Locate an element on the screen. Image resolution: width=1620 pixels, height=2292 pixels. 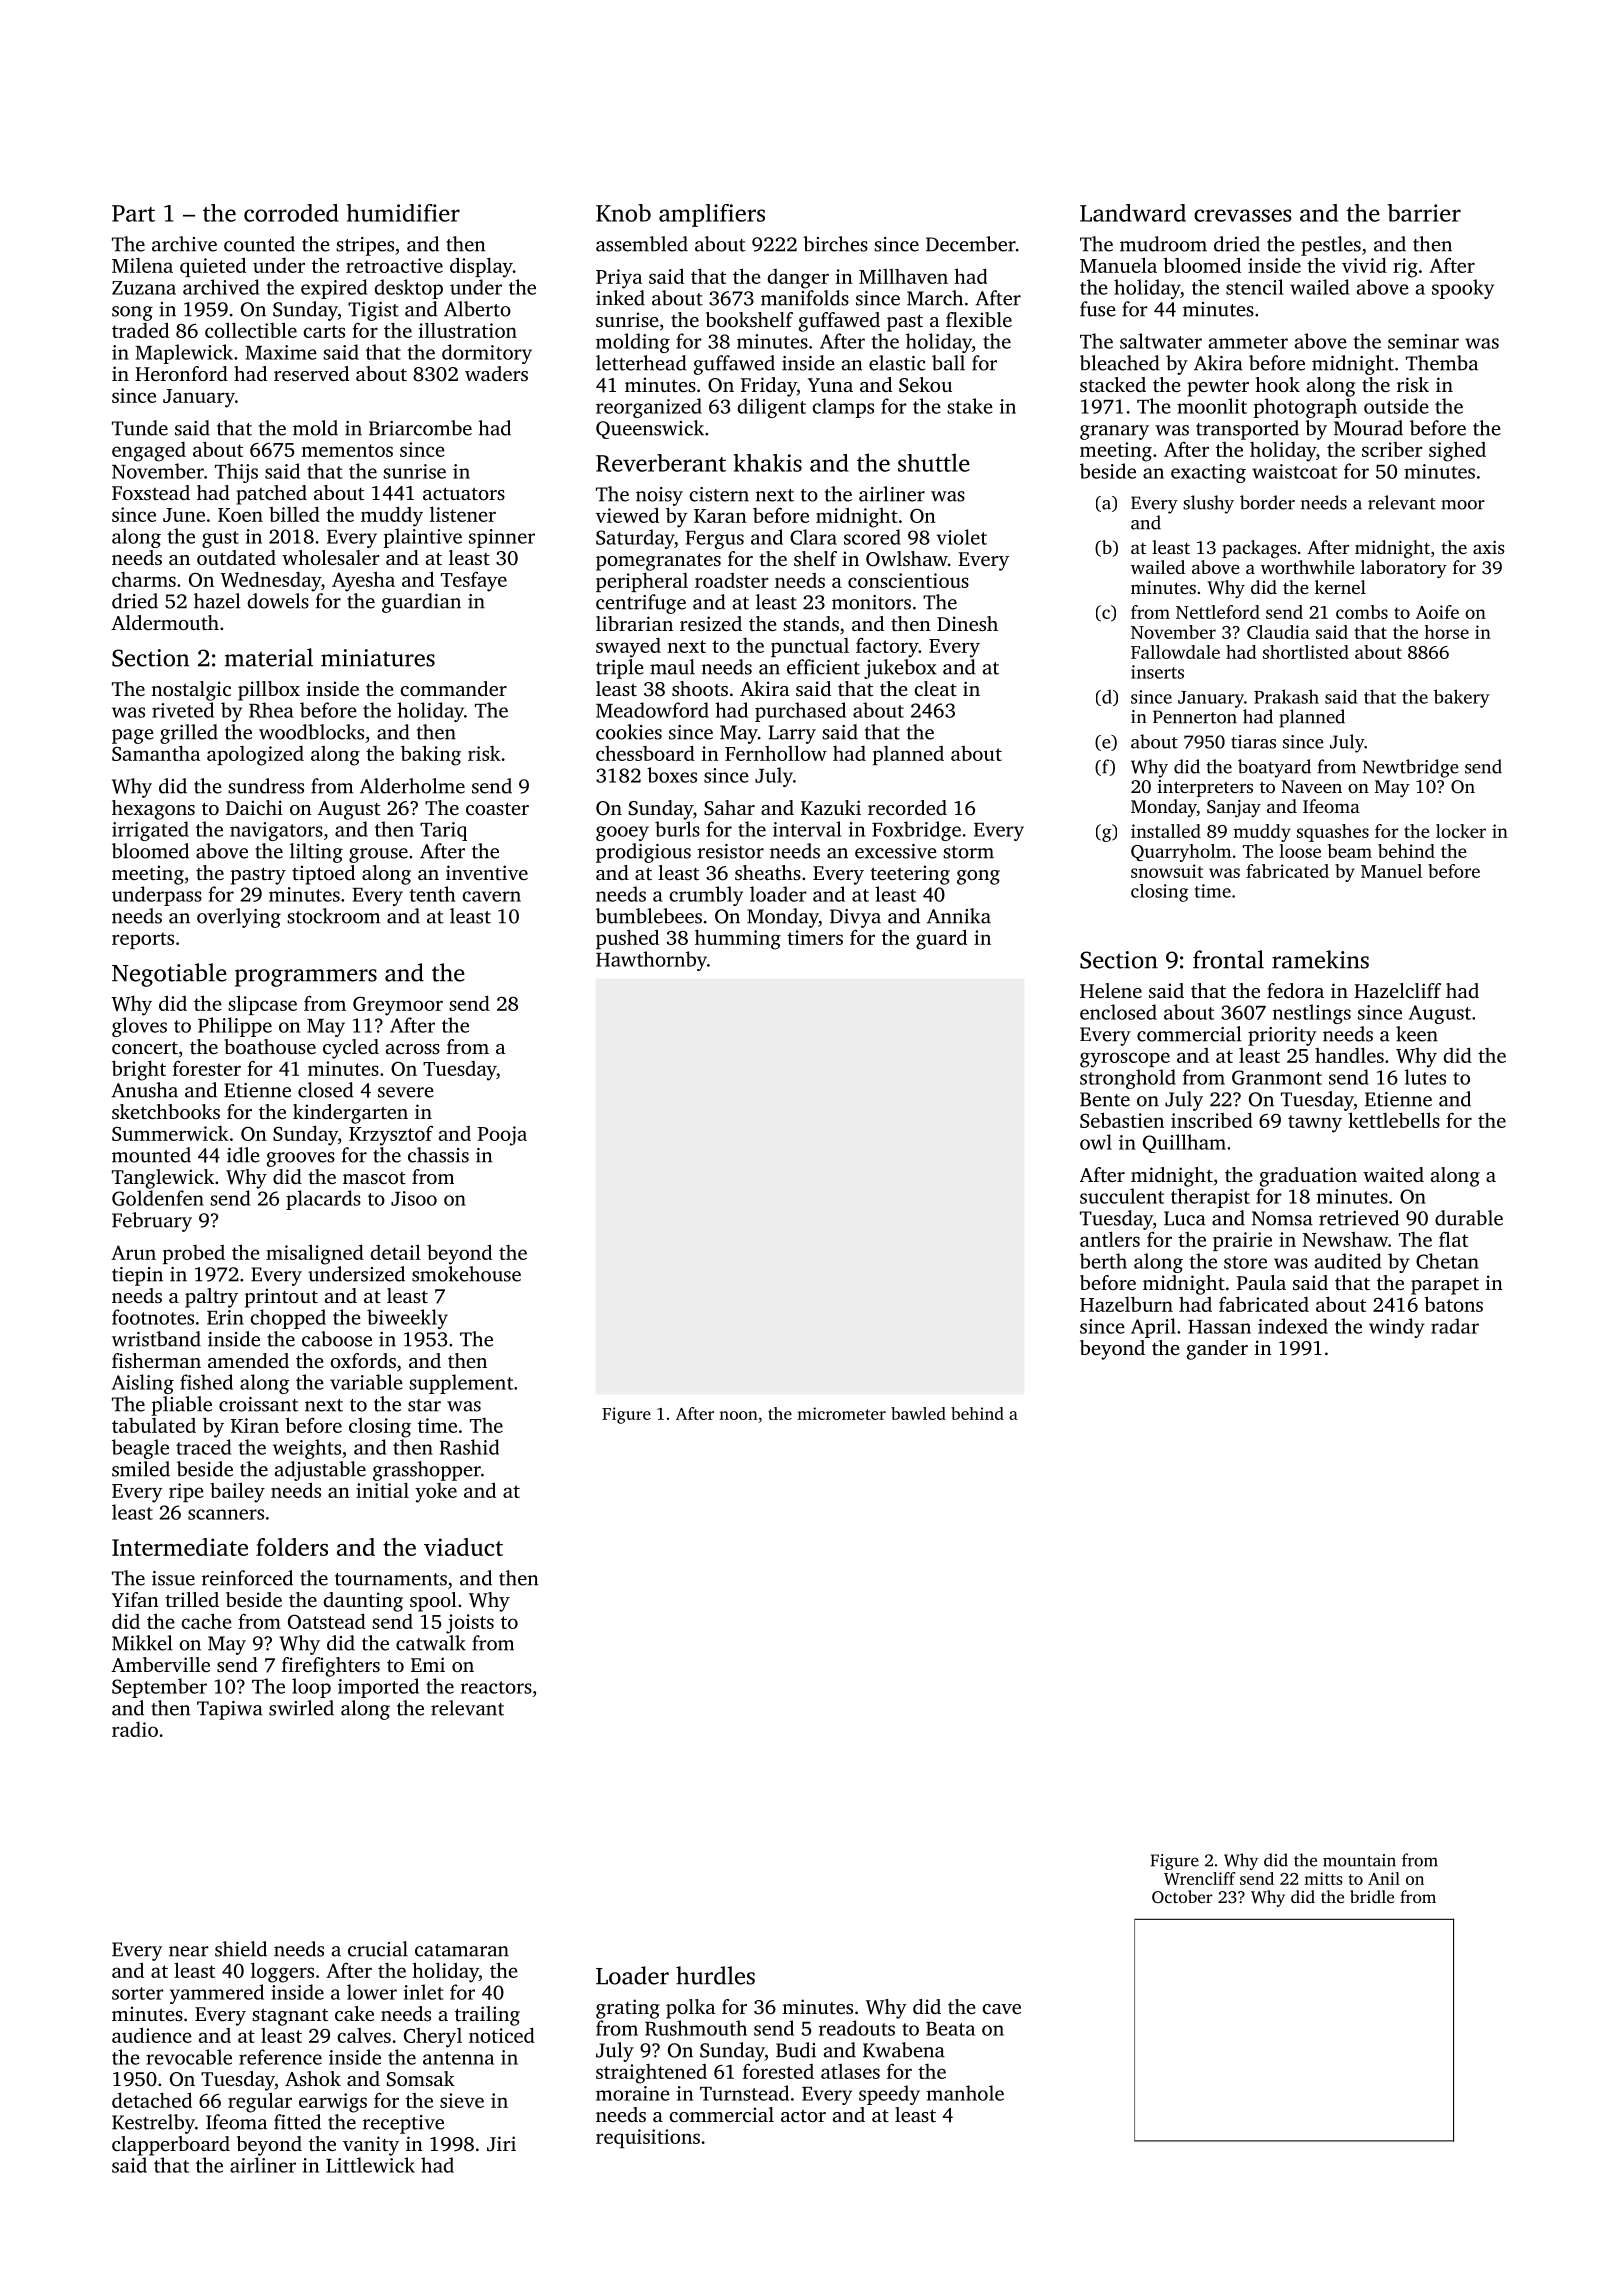
noon is located at coordinates (738, 1415).
